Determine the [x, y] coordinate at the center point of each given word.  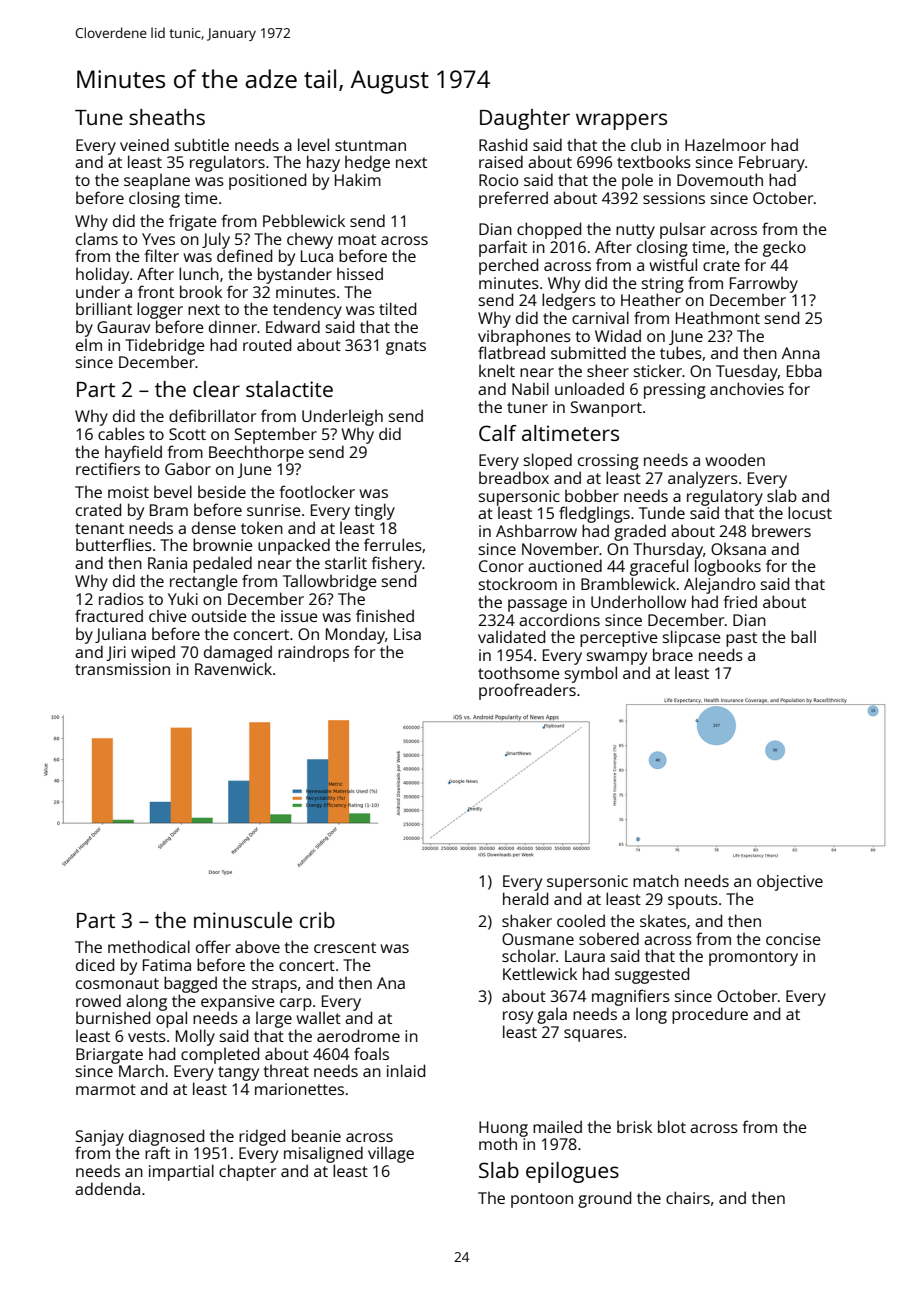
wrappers [621, 121]
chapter [247, 1172]
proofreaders [527, 691]
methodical [149, 946]
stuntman [370, 145]
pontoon [542, 1200]
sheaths [167, 117]
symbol [591, 674]
